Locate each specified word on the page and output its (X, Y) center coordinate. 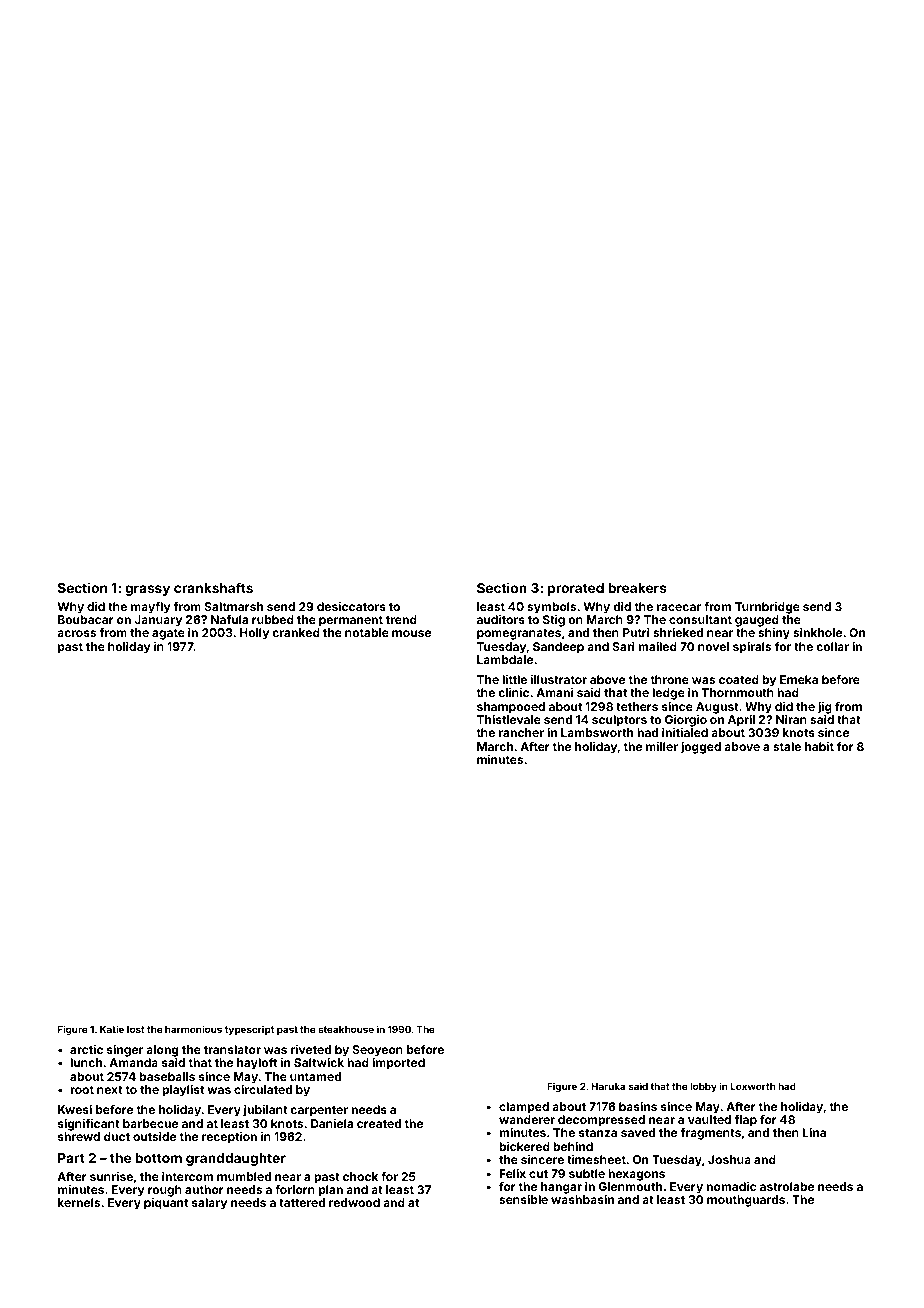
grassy (147, 590)
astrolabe (787, 1186)
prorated (576, 589)
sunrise (111, 1176)
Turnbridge (767, 608)
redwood (354, 1202)
